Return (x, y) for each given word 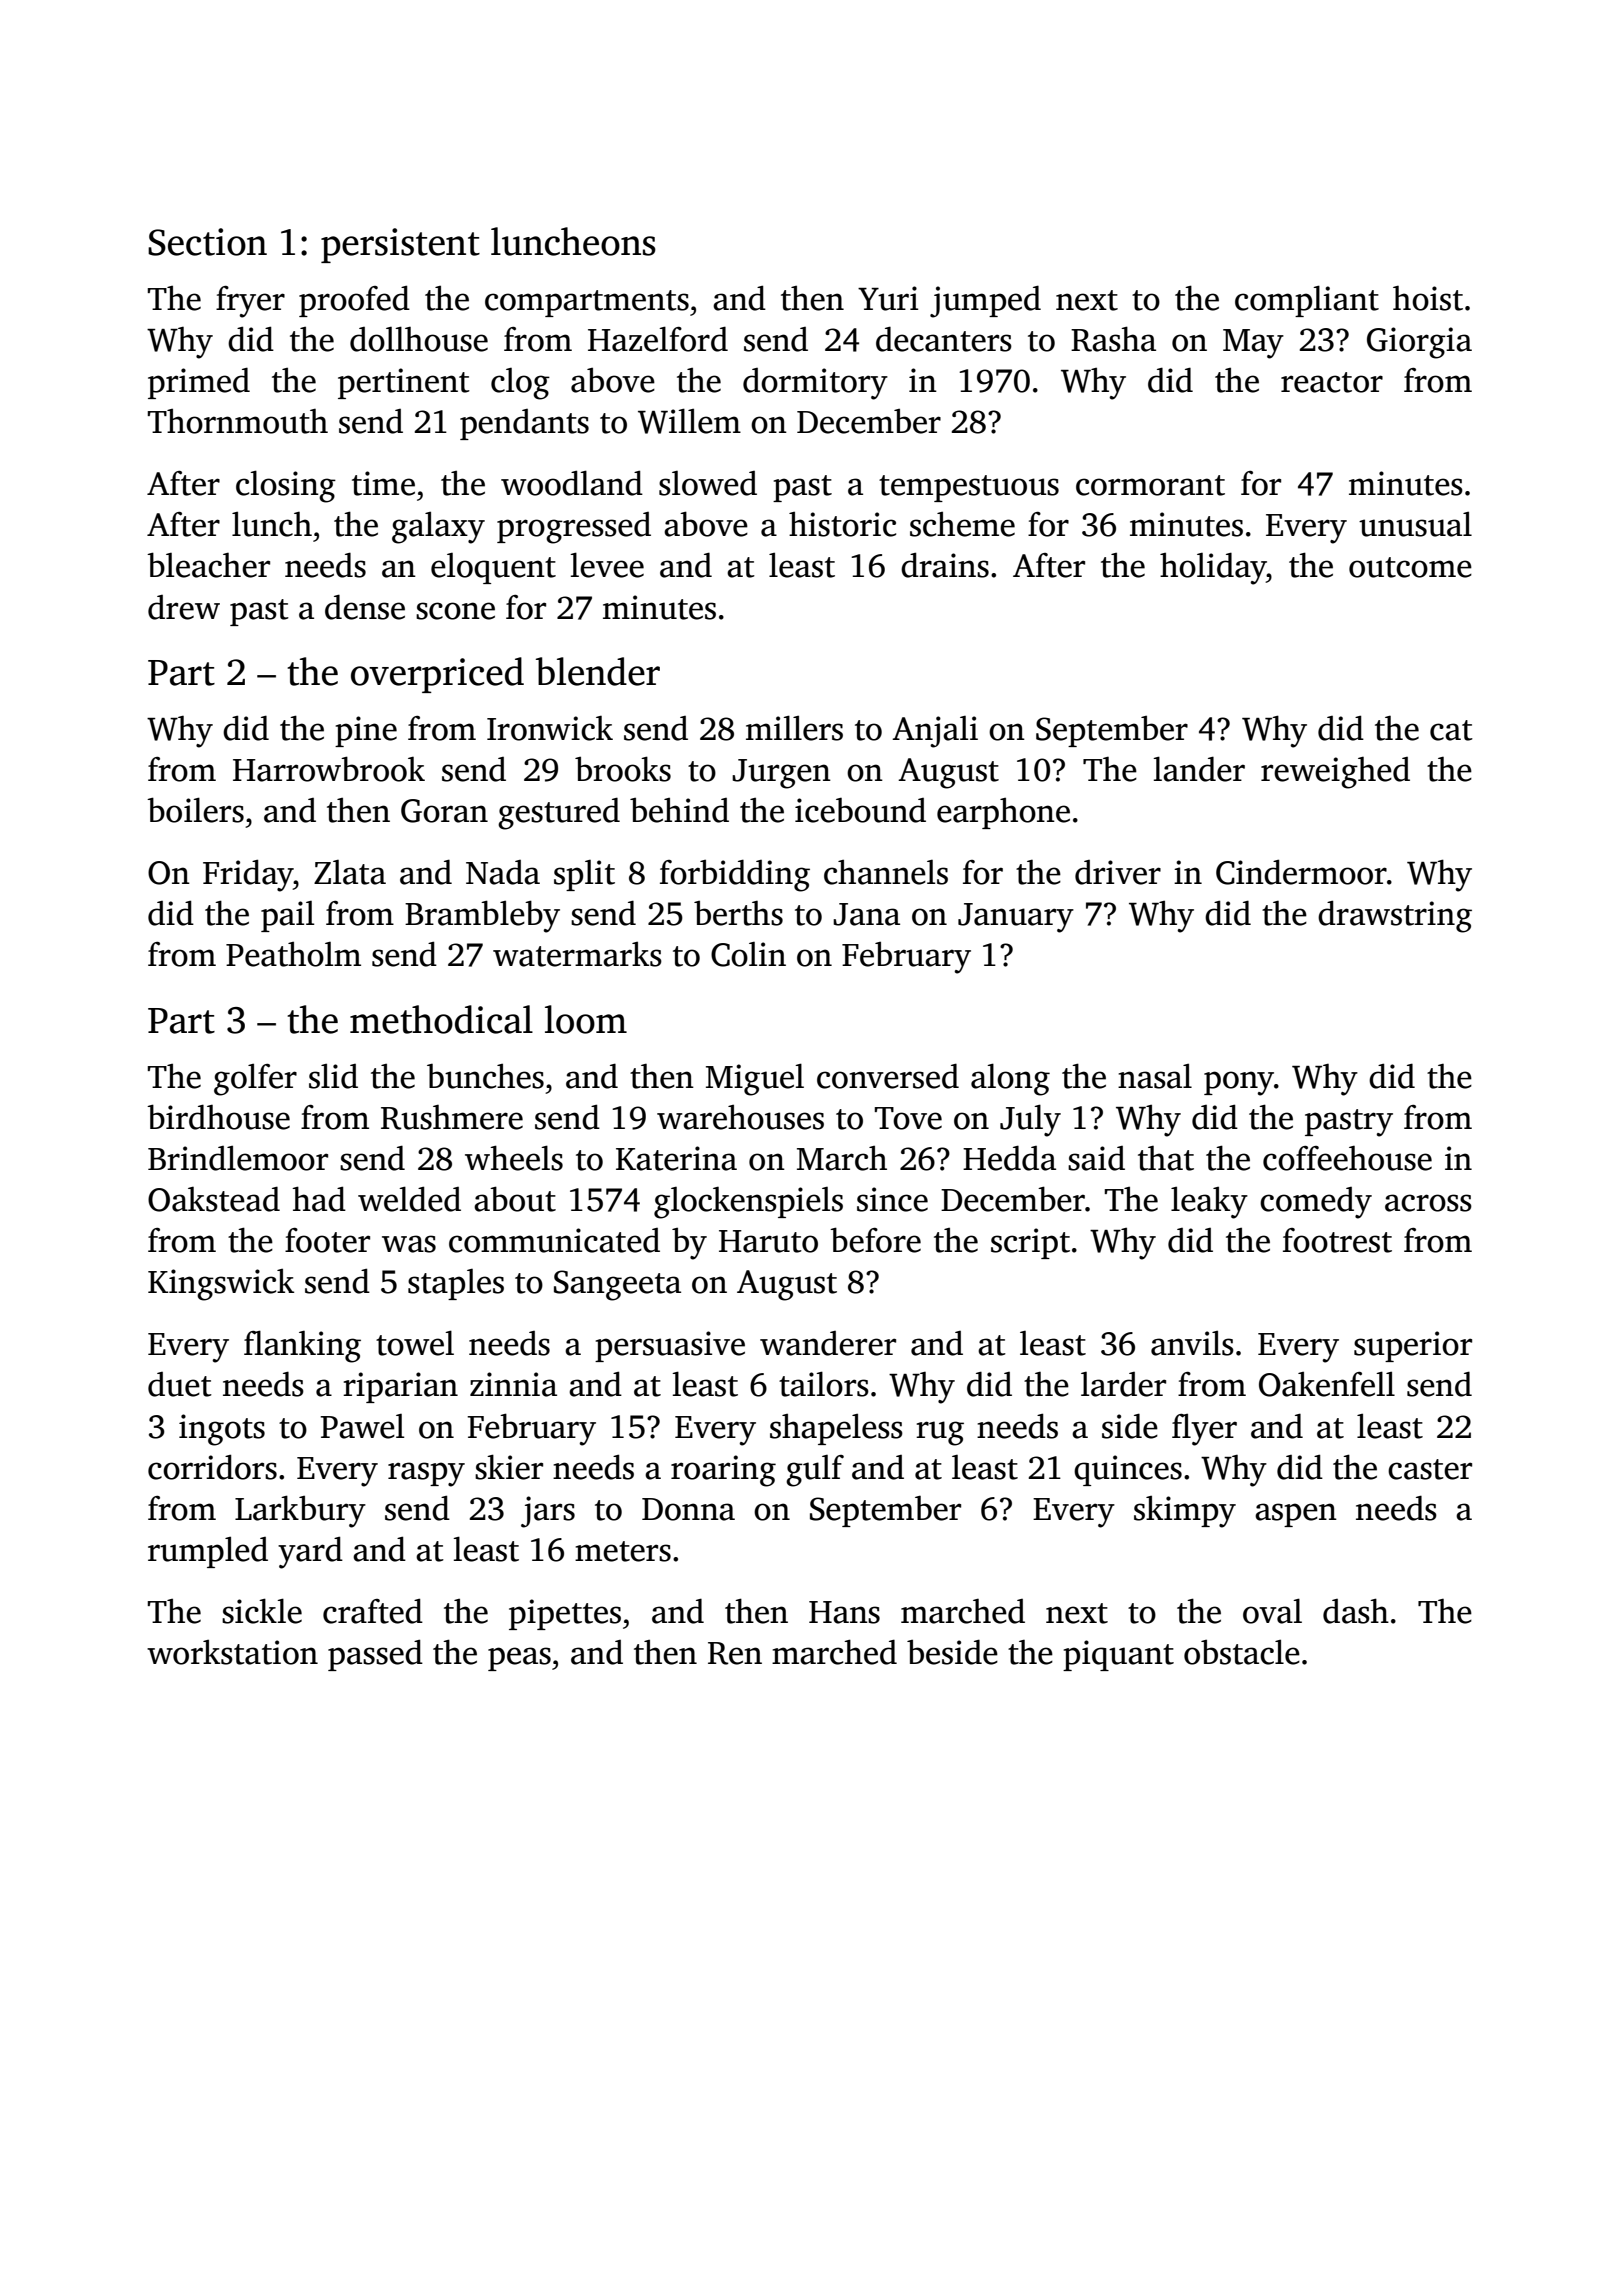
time (383, 483)
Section (207, 242)
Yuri (888, 298)
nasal (1155, 1076)
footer (327, 1240)
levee (607, 565)
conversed (888, 1076)
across (1428, 1203)
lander (1199, 769)
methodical (441, 1019)
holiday (1213, 568)
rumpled (208, 1552)
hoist (1428, 298)
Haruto (768, 1241)
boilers (195, 810)
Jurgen (781, 774)
